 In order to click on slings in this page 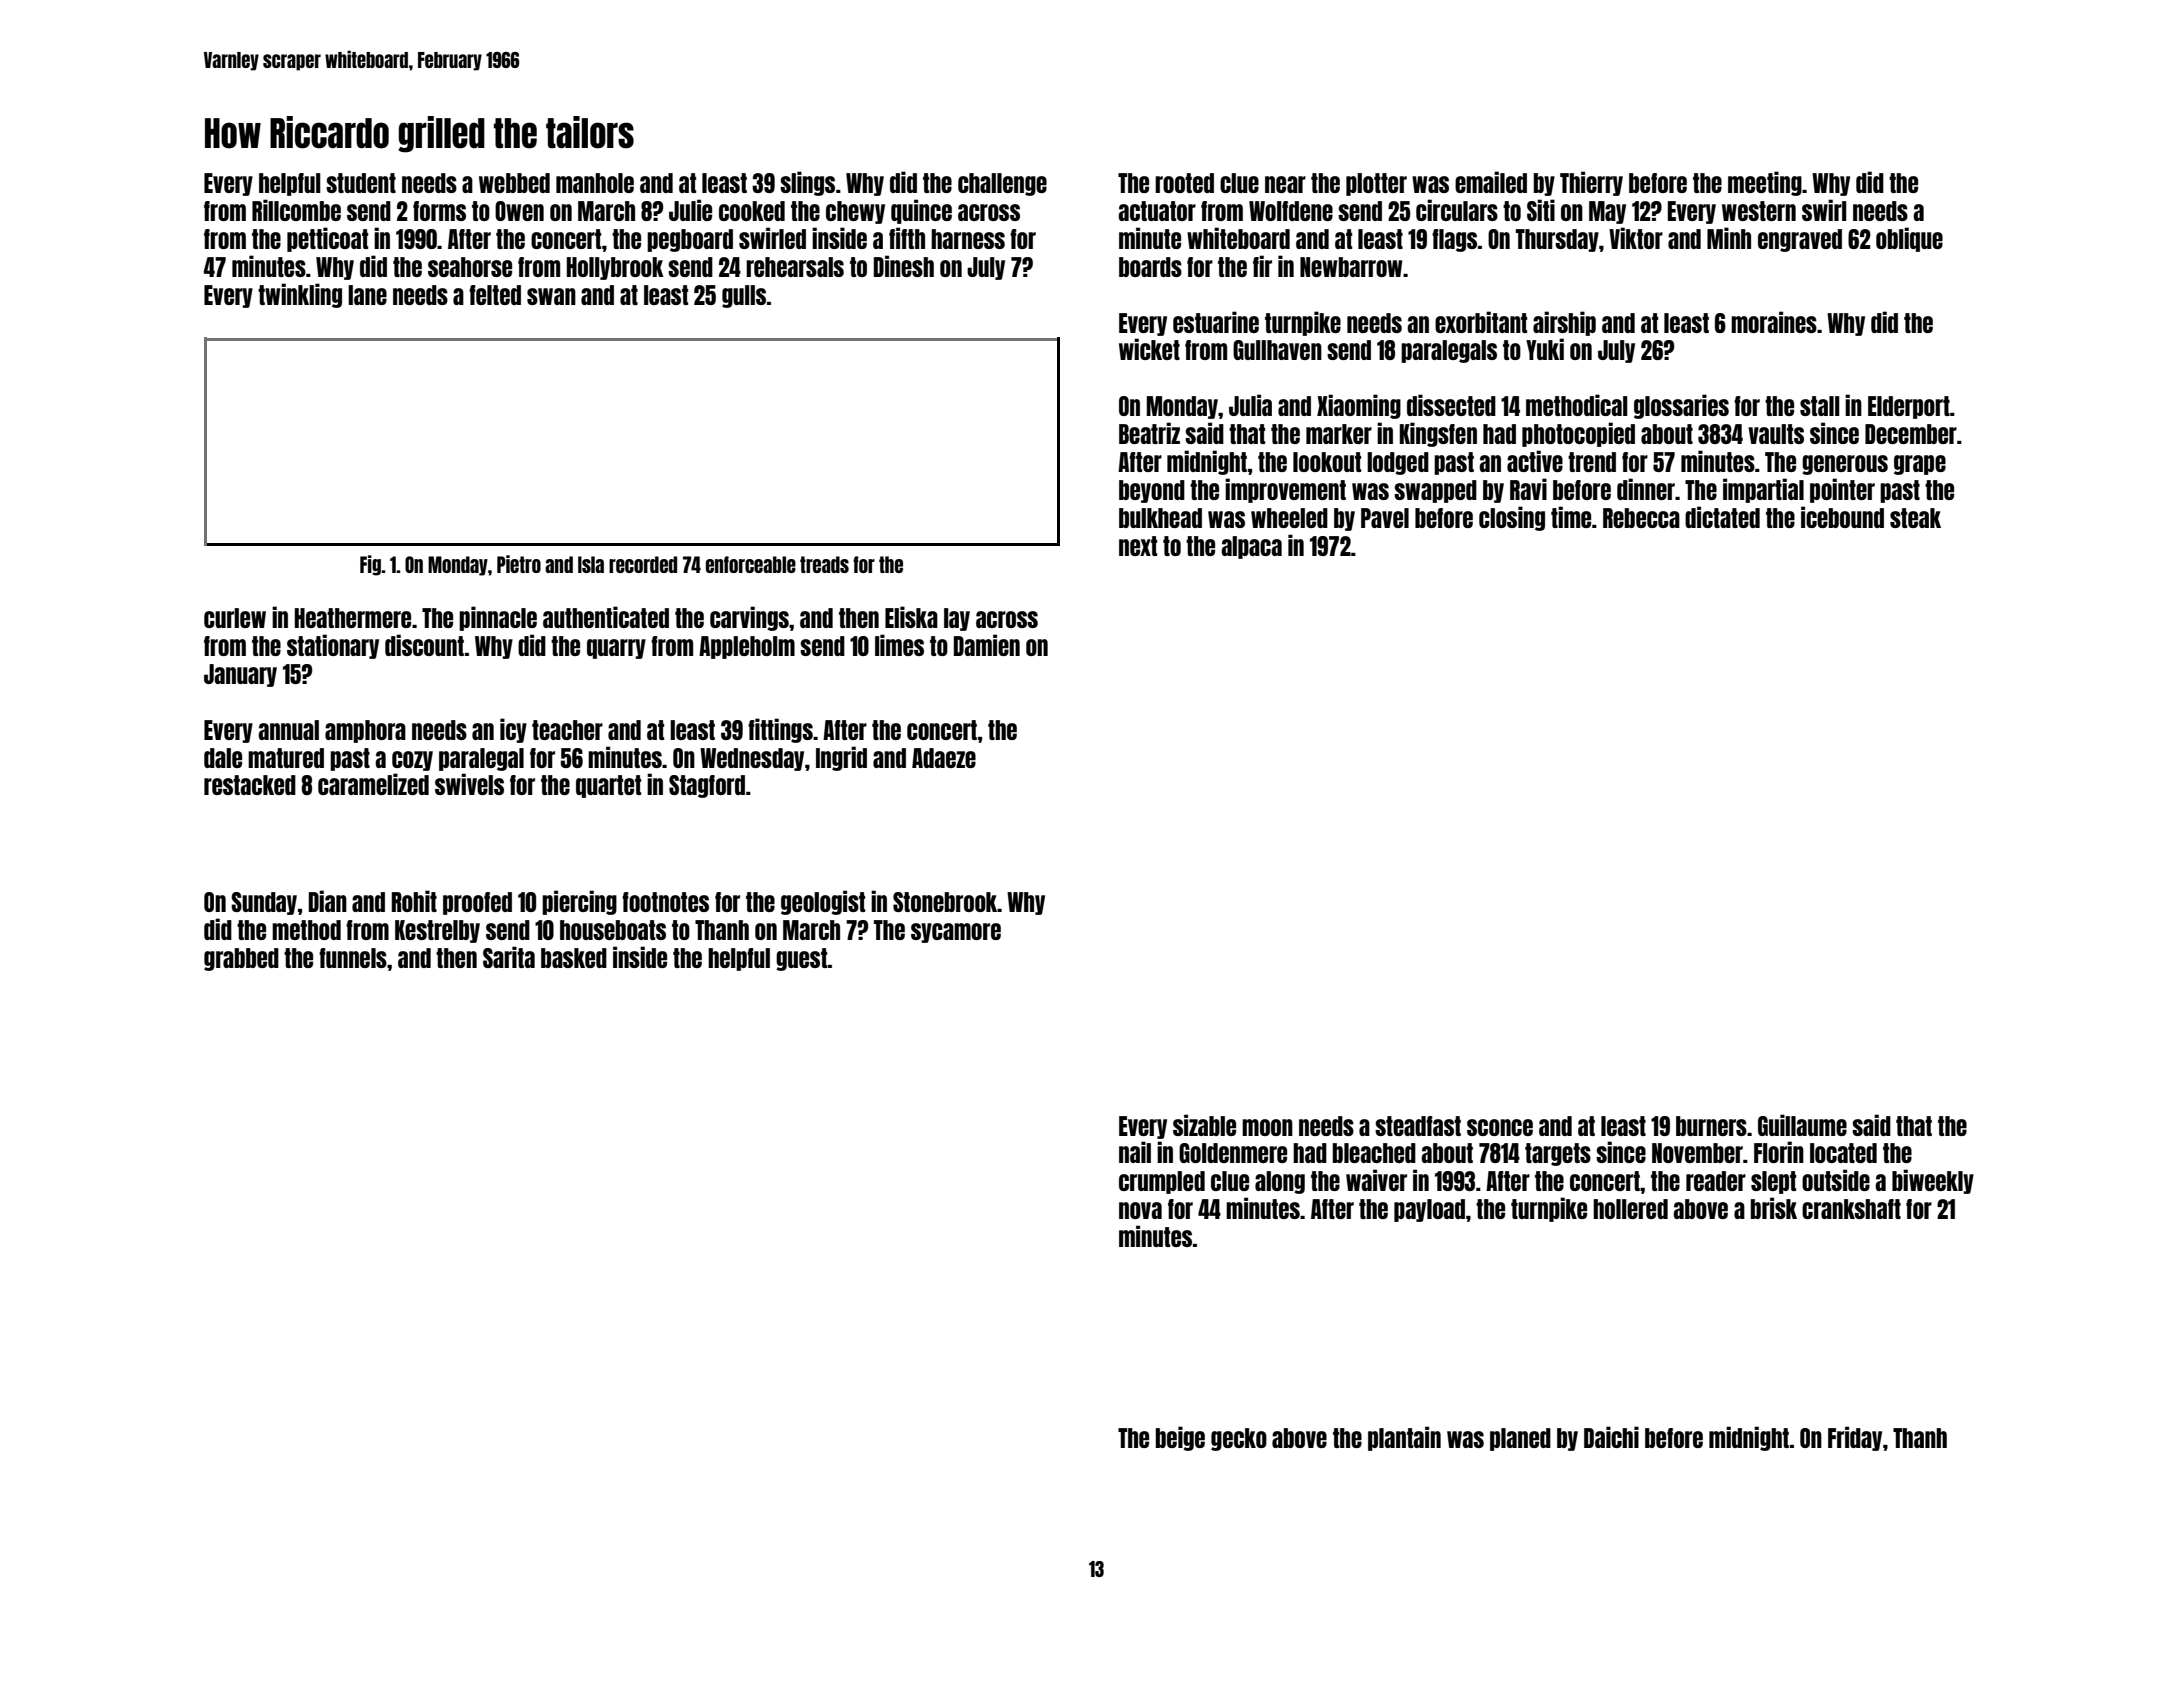, I will do `click(807, 183)`.
